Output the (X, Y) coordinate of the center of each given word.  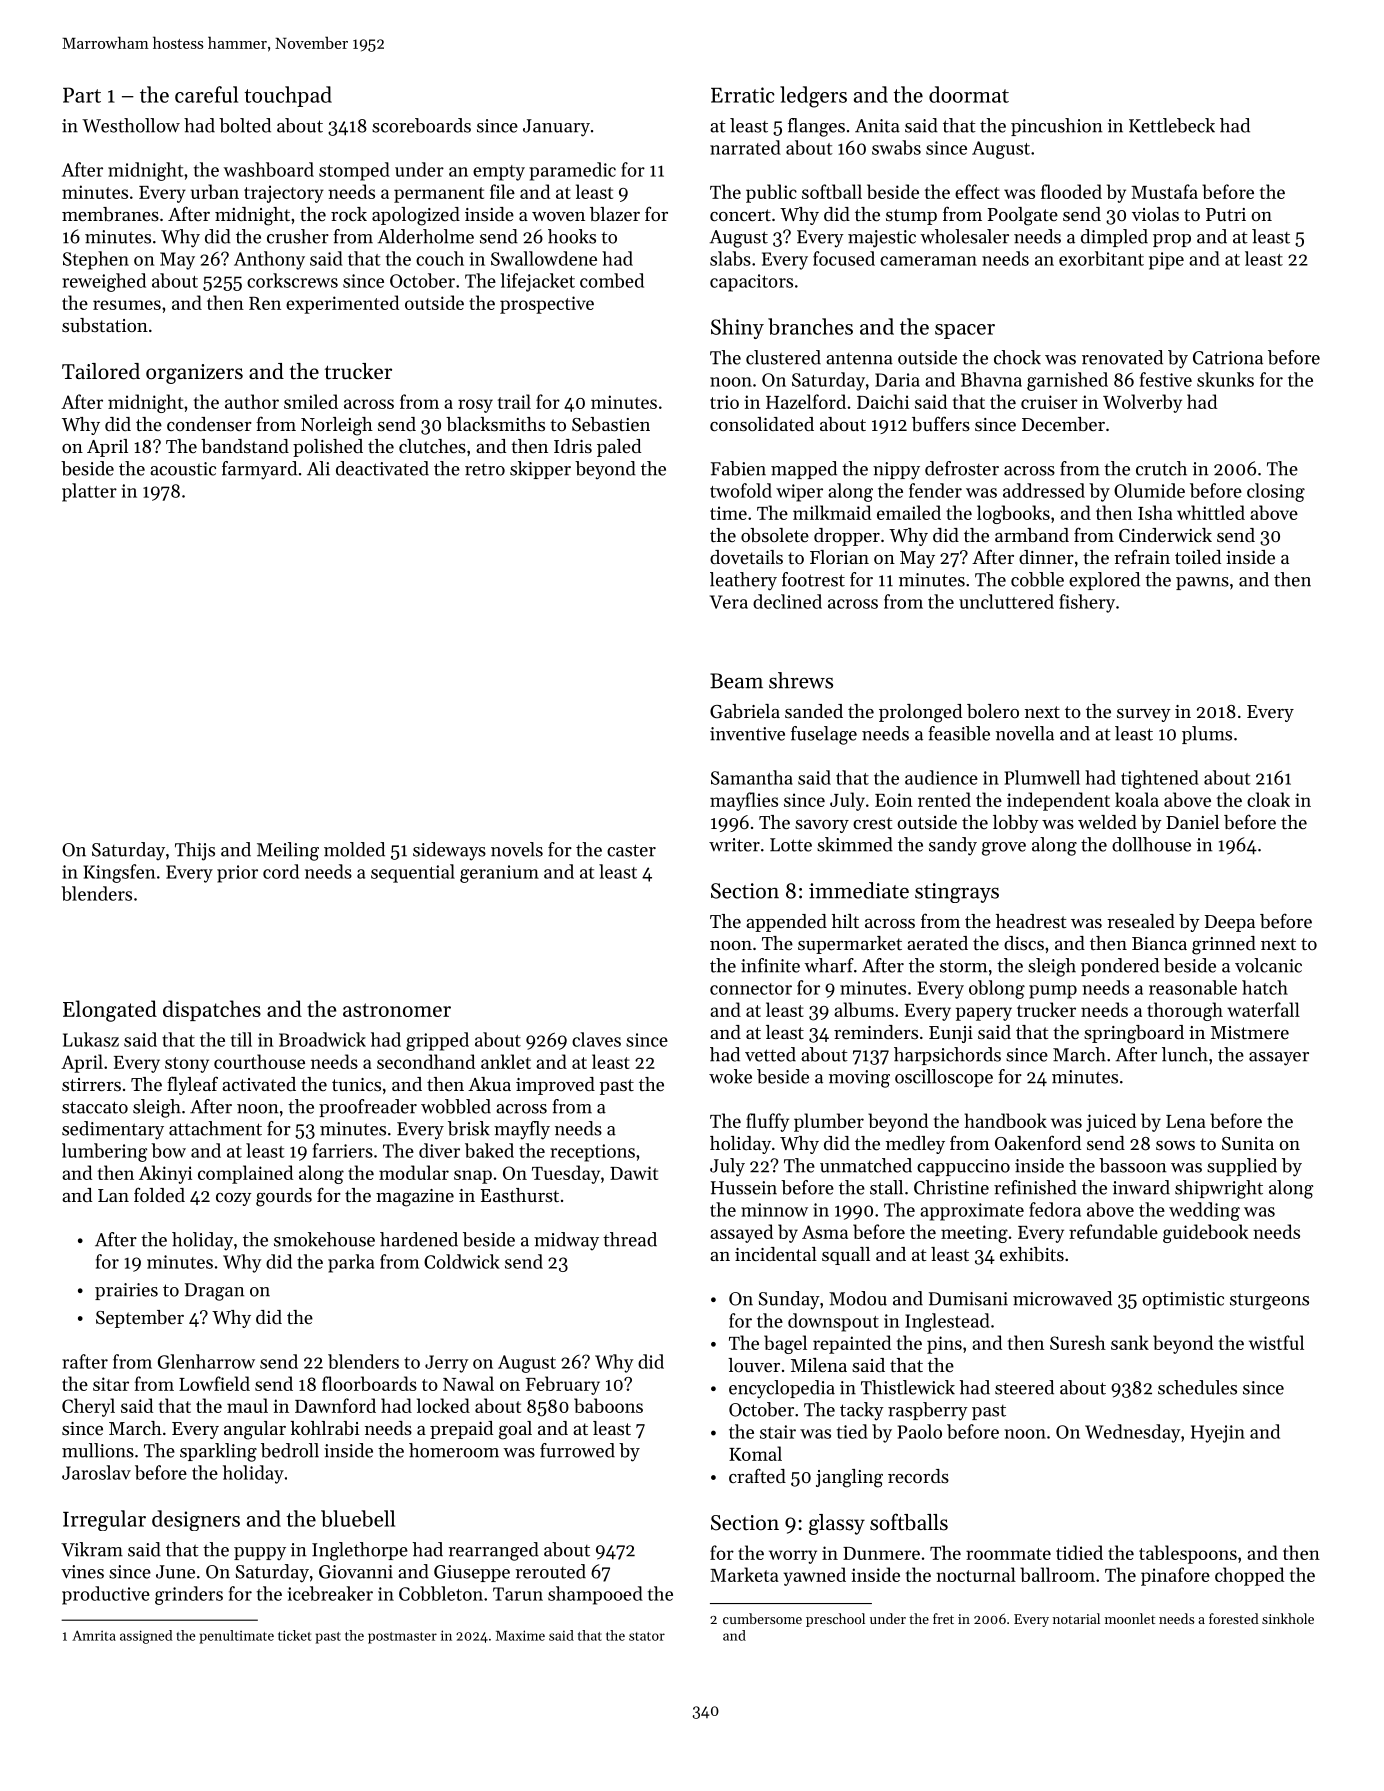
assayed (741, 1233)
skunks (1225, 379)
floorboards (369, 1383)
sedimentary (113, 1130)
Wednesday (1132, 1433)
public (771, 193)
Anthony (269, 260)
